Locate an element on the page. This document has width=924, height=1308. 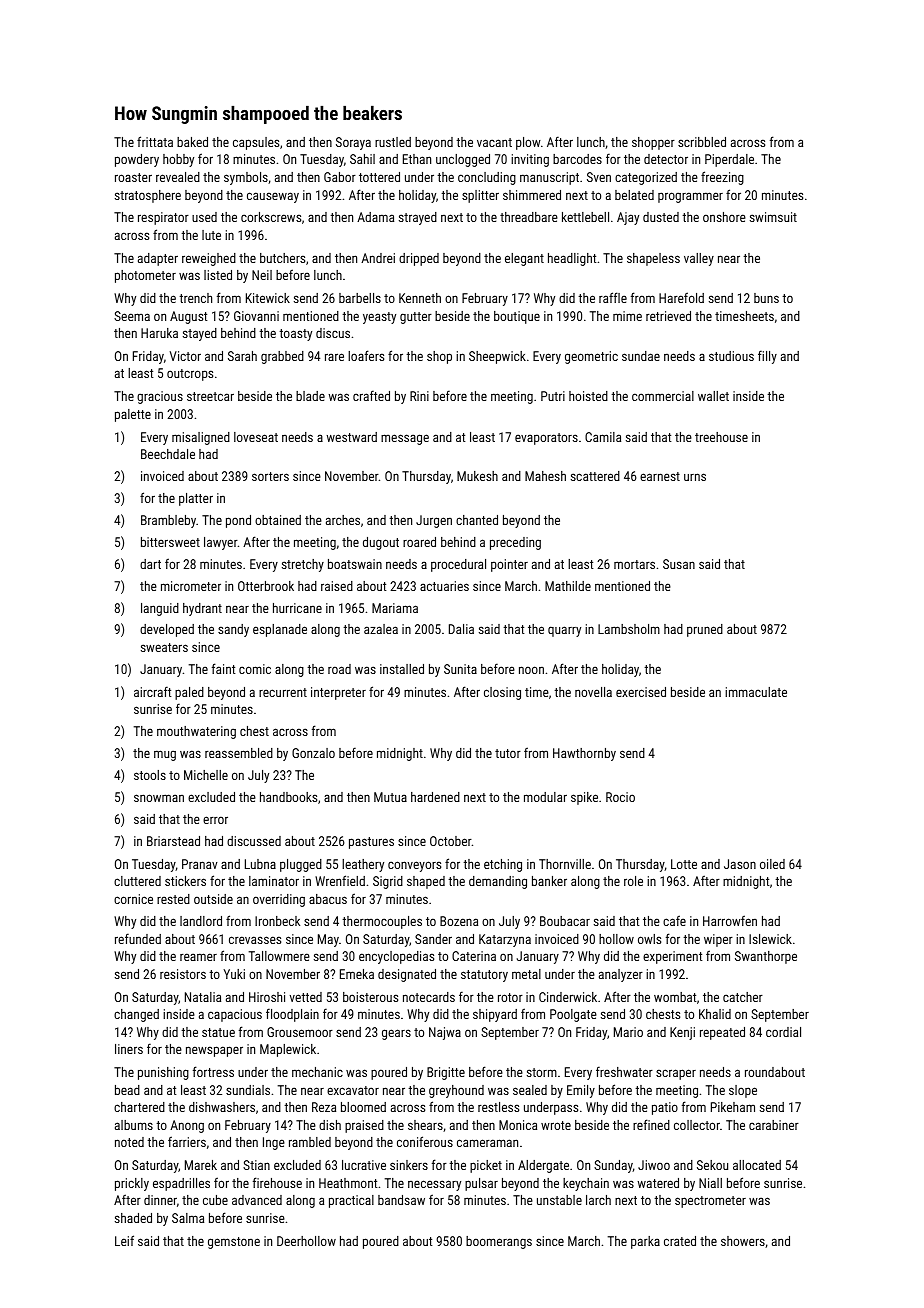
retrieved is located at coordinates (668, 316).
